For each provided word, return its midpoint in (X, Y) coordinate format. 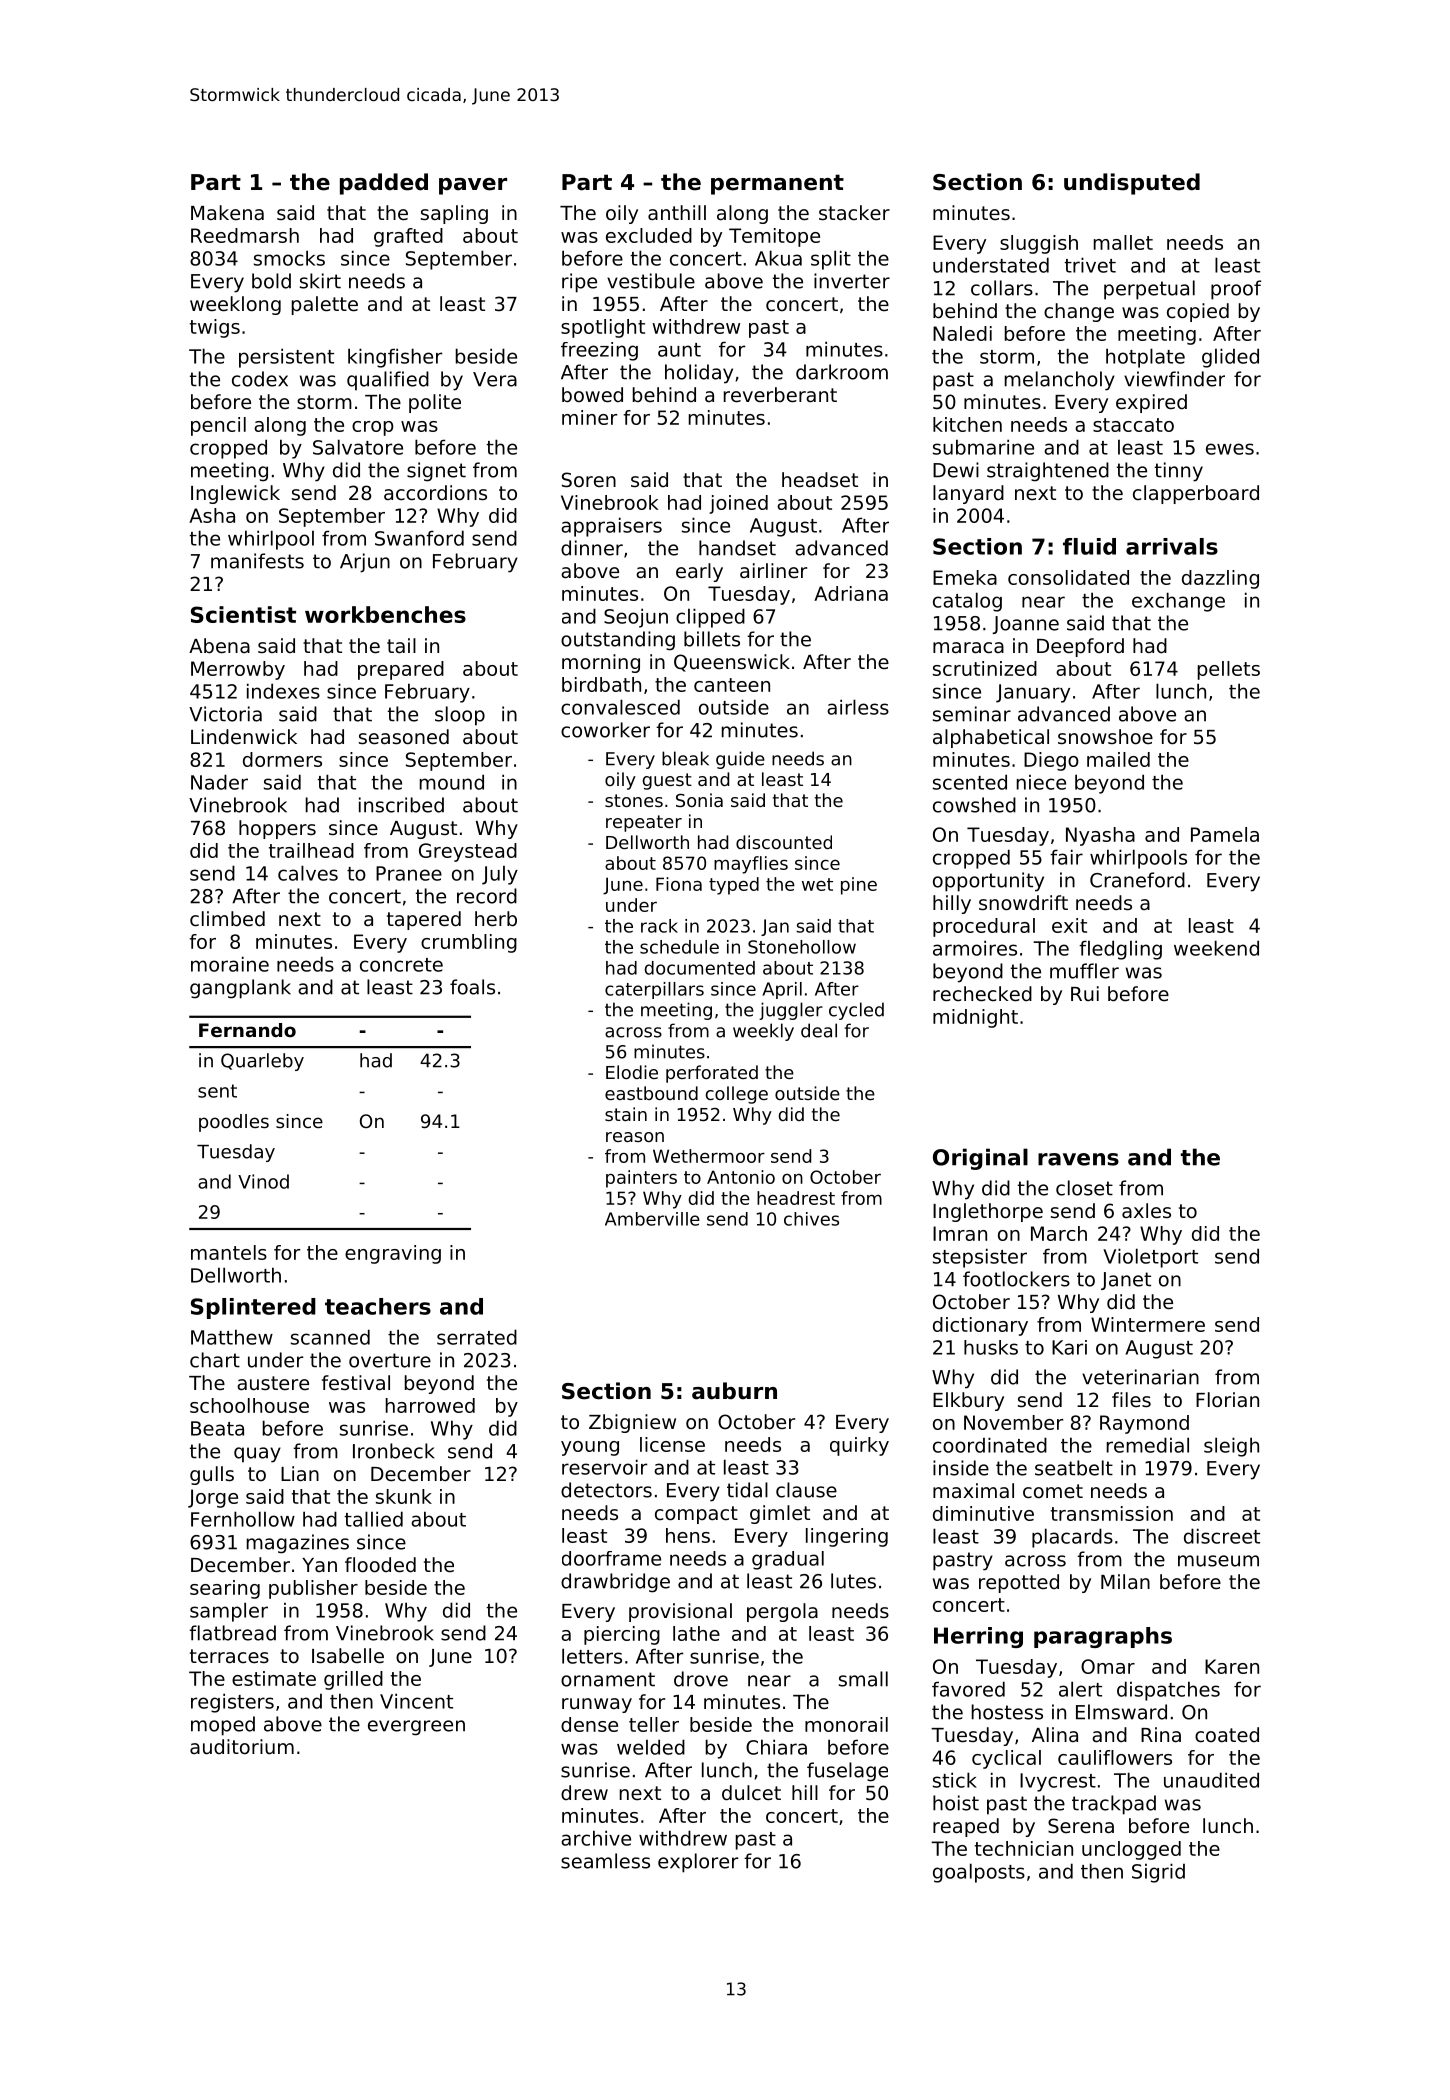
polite (435, 403)
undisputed (1132, 184)
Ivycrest (1058, 1782)
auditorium (242, 1747)
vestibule (651, 281)
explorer (698, 1863)
